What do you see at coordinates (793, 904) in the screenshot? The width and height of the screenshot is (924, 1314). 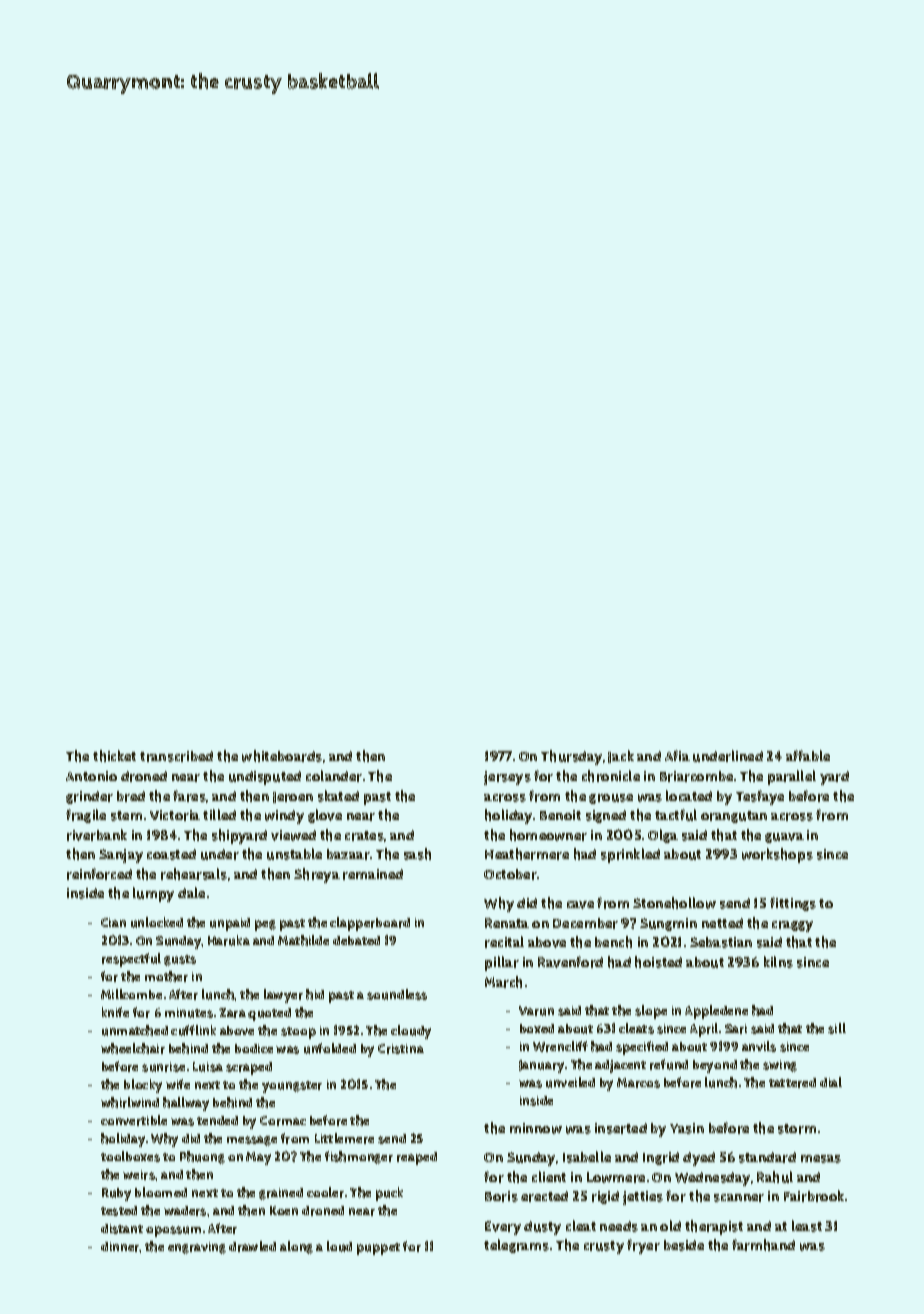 I see `fittings` at bounding box center [793, 904].
